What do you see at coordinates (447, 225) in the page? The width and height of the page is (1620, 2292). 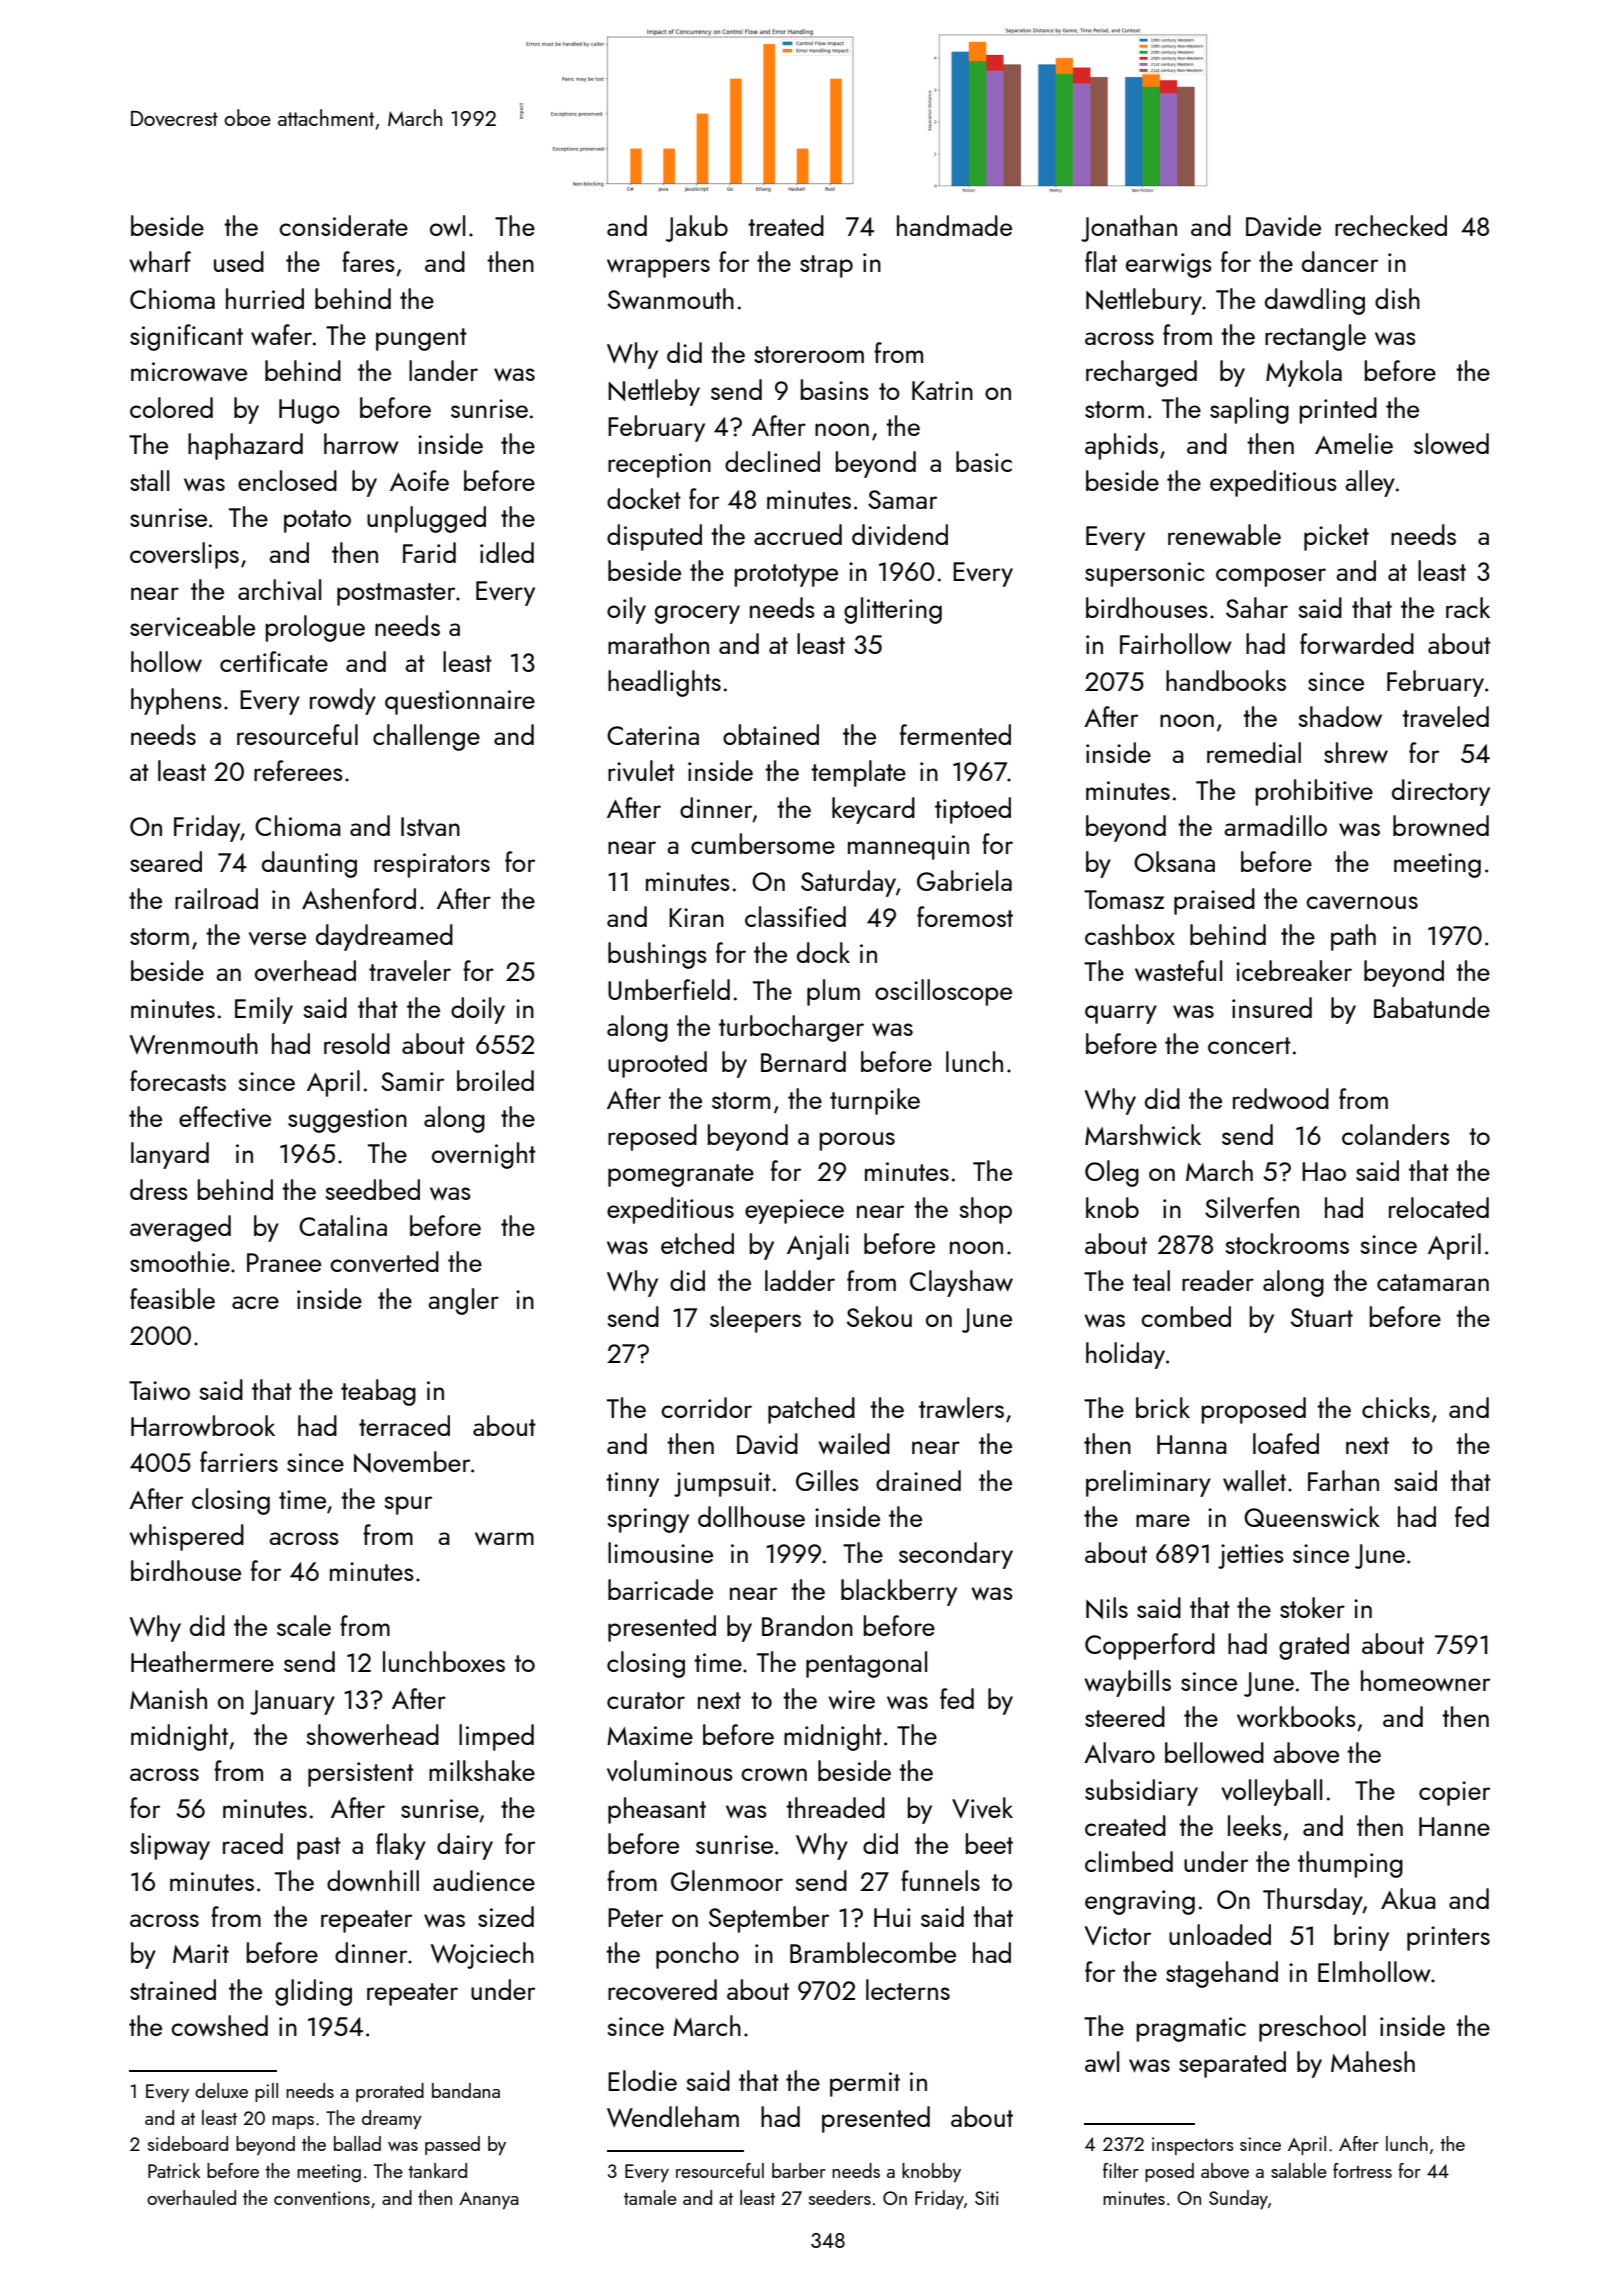 I see `owl` at bounding box center [447, 225].
